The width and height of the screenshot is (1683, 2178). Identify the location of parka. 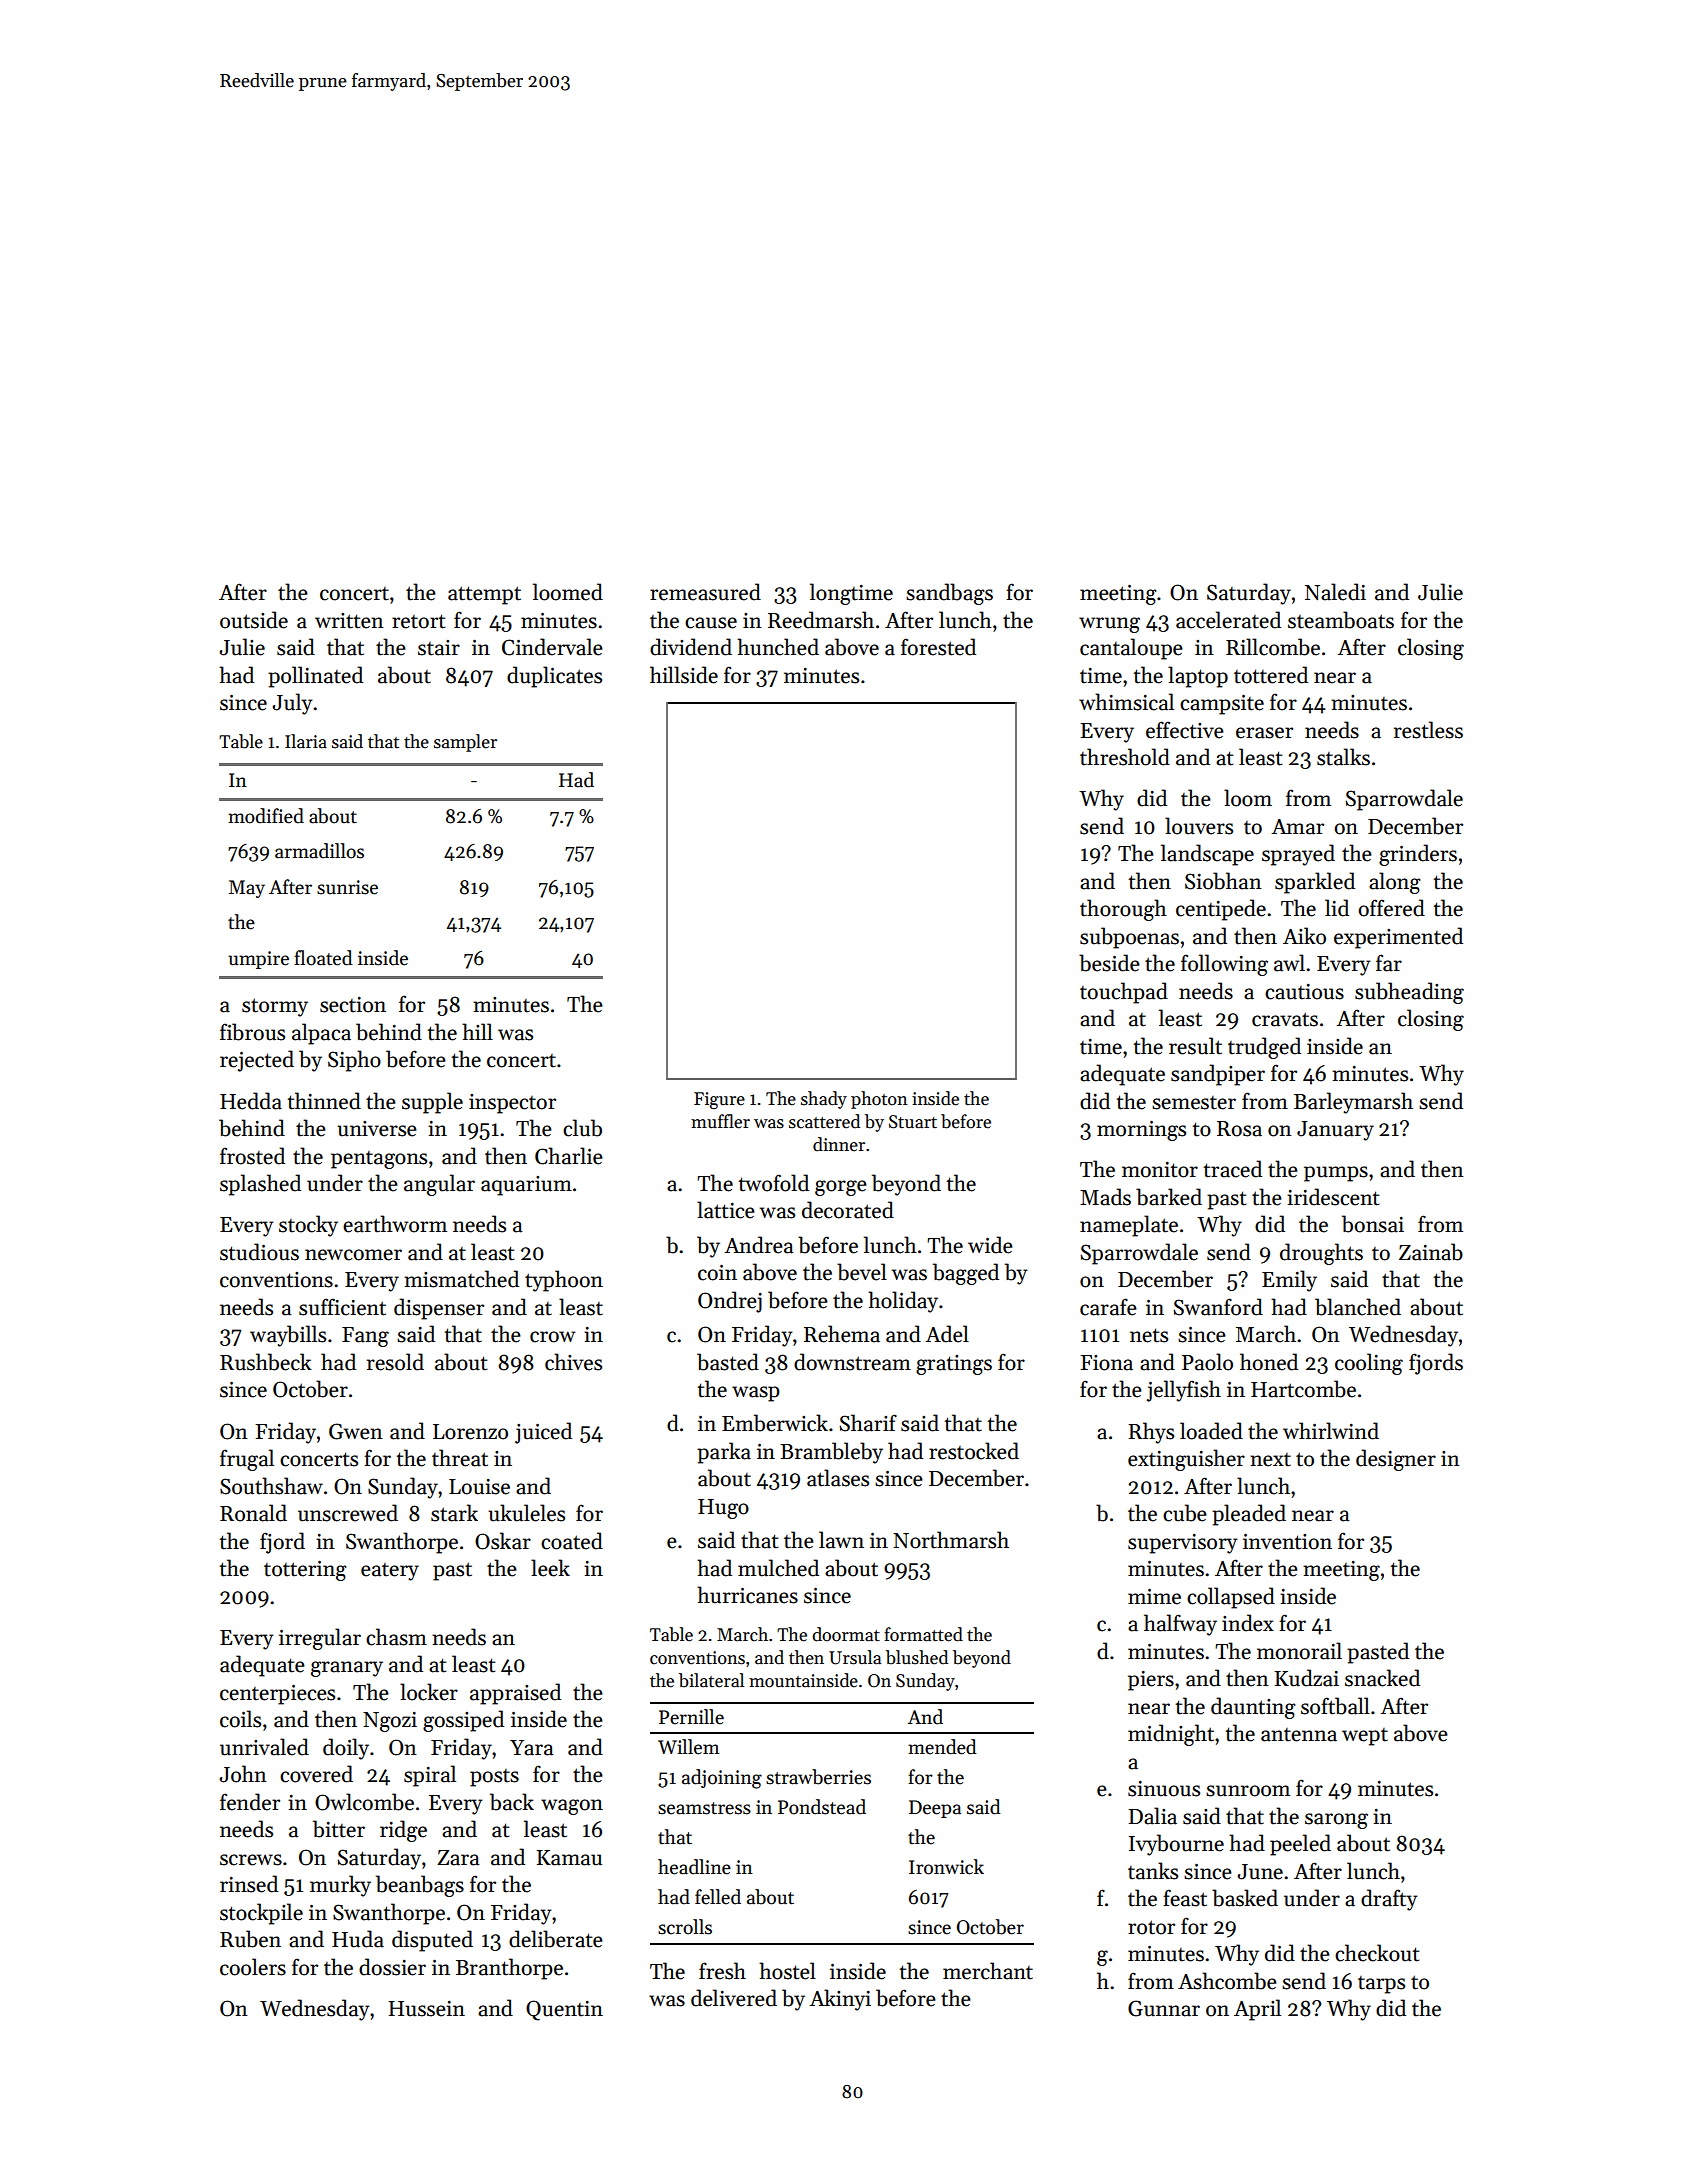
(724, 1453).
